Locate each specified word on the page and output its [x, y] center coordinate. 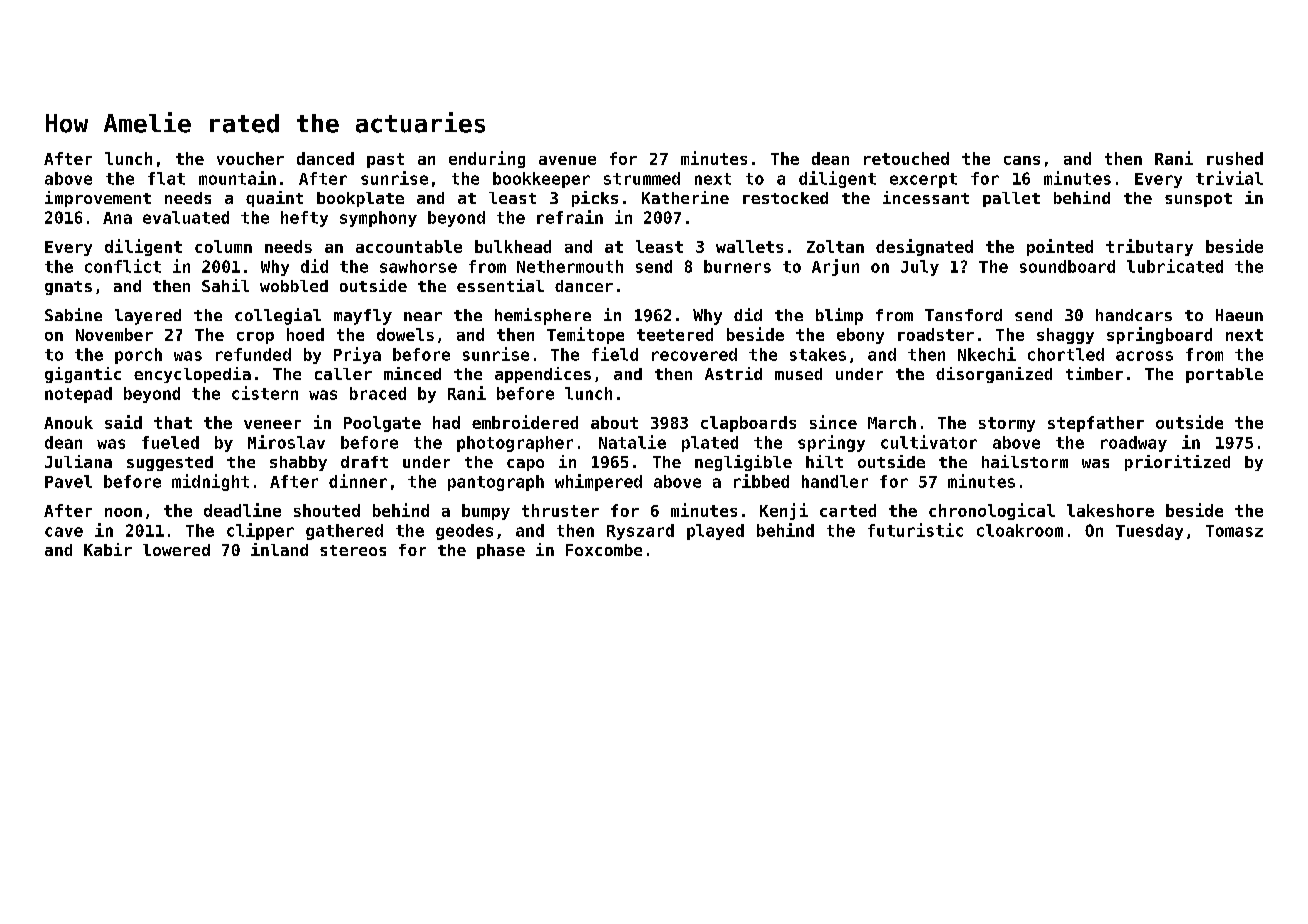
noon [123, 512]
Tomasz [1234, 531]
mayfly [363, 317]
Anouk [68, 422]
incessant [926, 197]
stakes [818, 354]
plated [710, 444]
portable [1224, 375]
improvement [98, 199]
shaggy [1065, 336]
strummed [642, 178]
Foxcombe [604, 550]
